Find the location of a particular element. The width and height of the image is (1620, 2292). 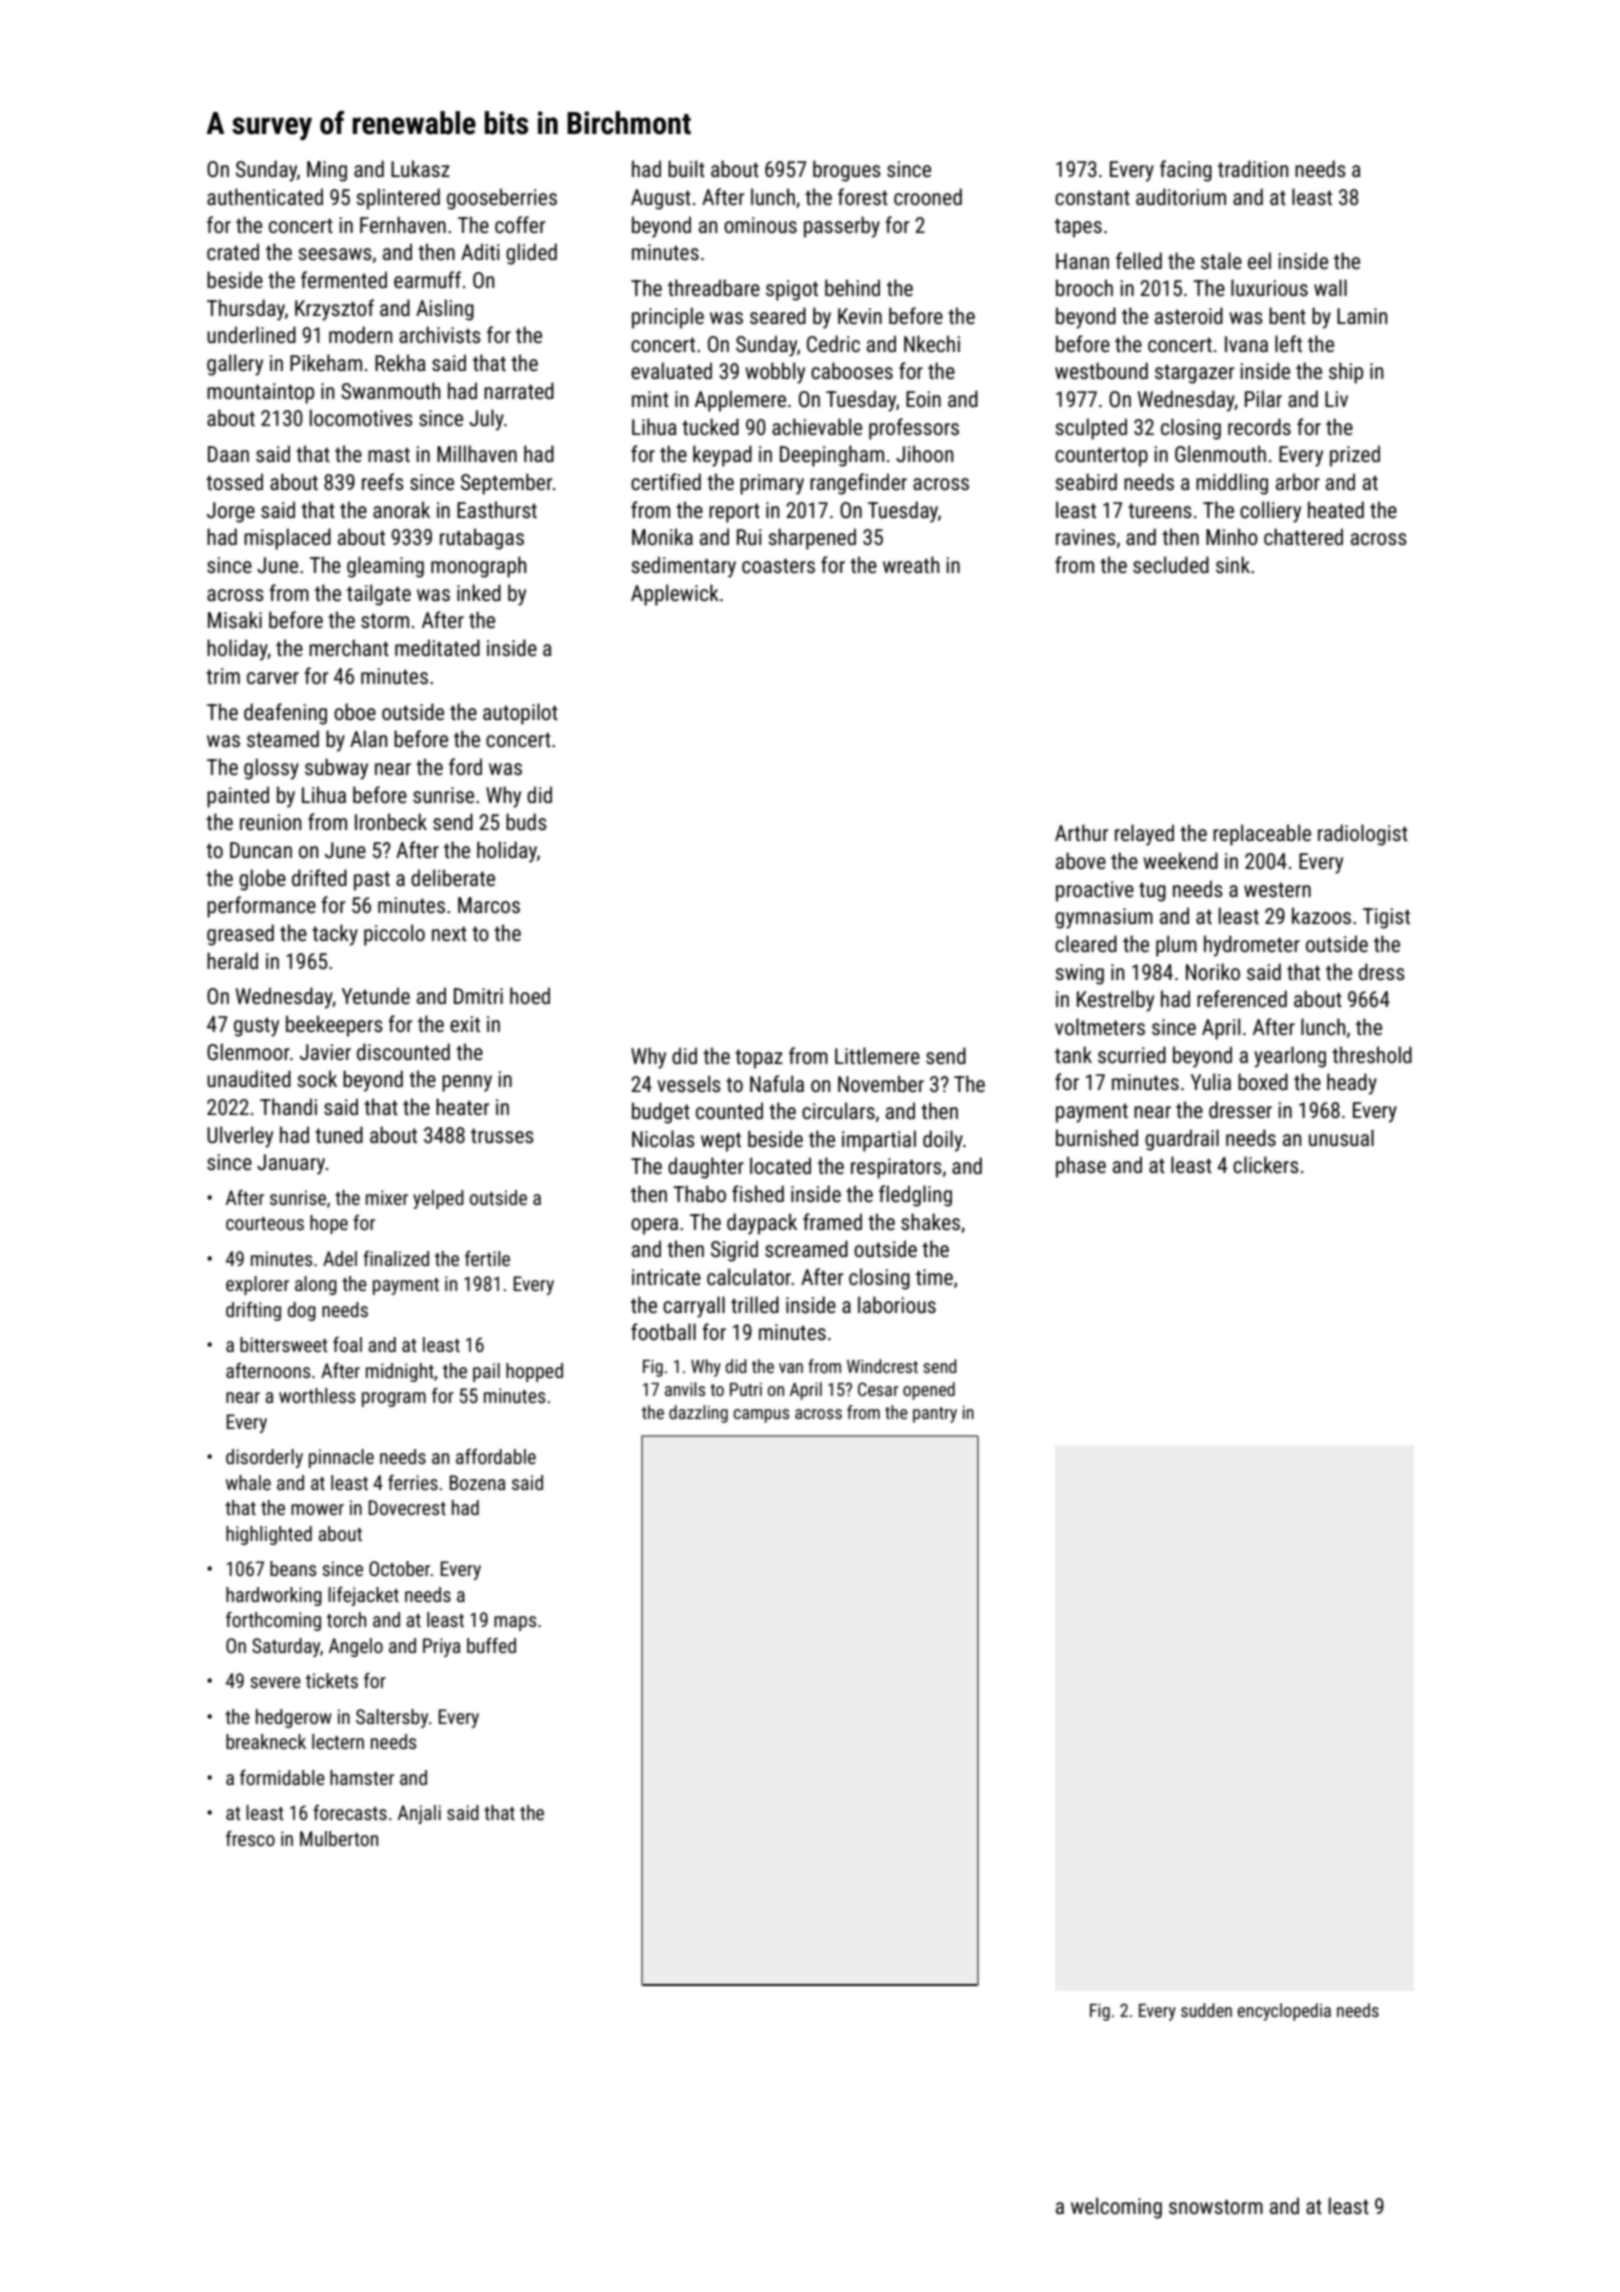

Lukasz is located at coordinates (420, 169).
